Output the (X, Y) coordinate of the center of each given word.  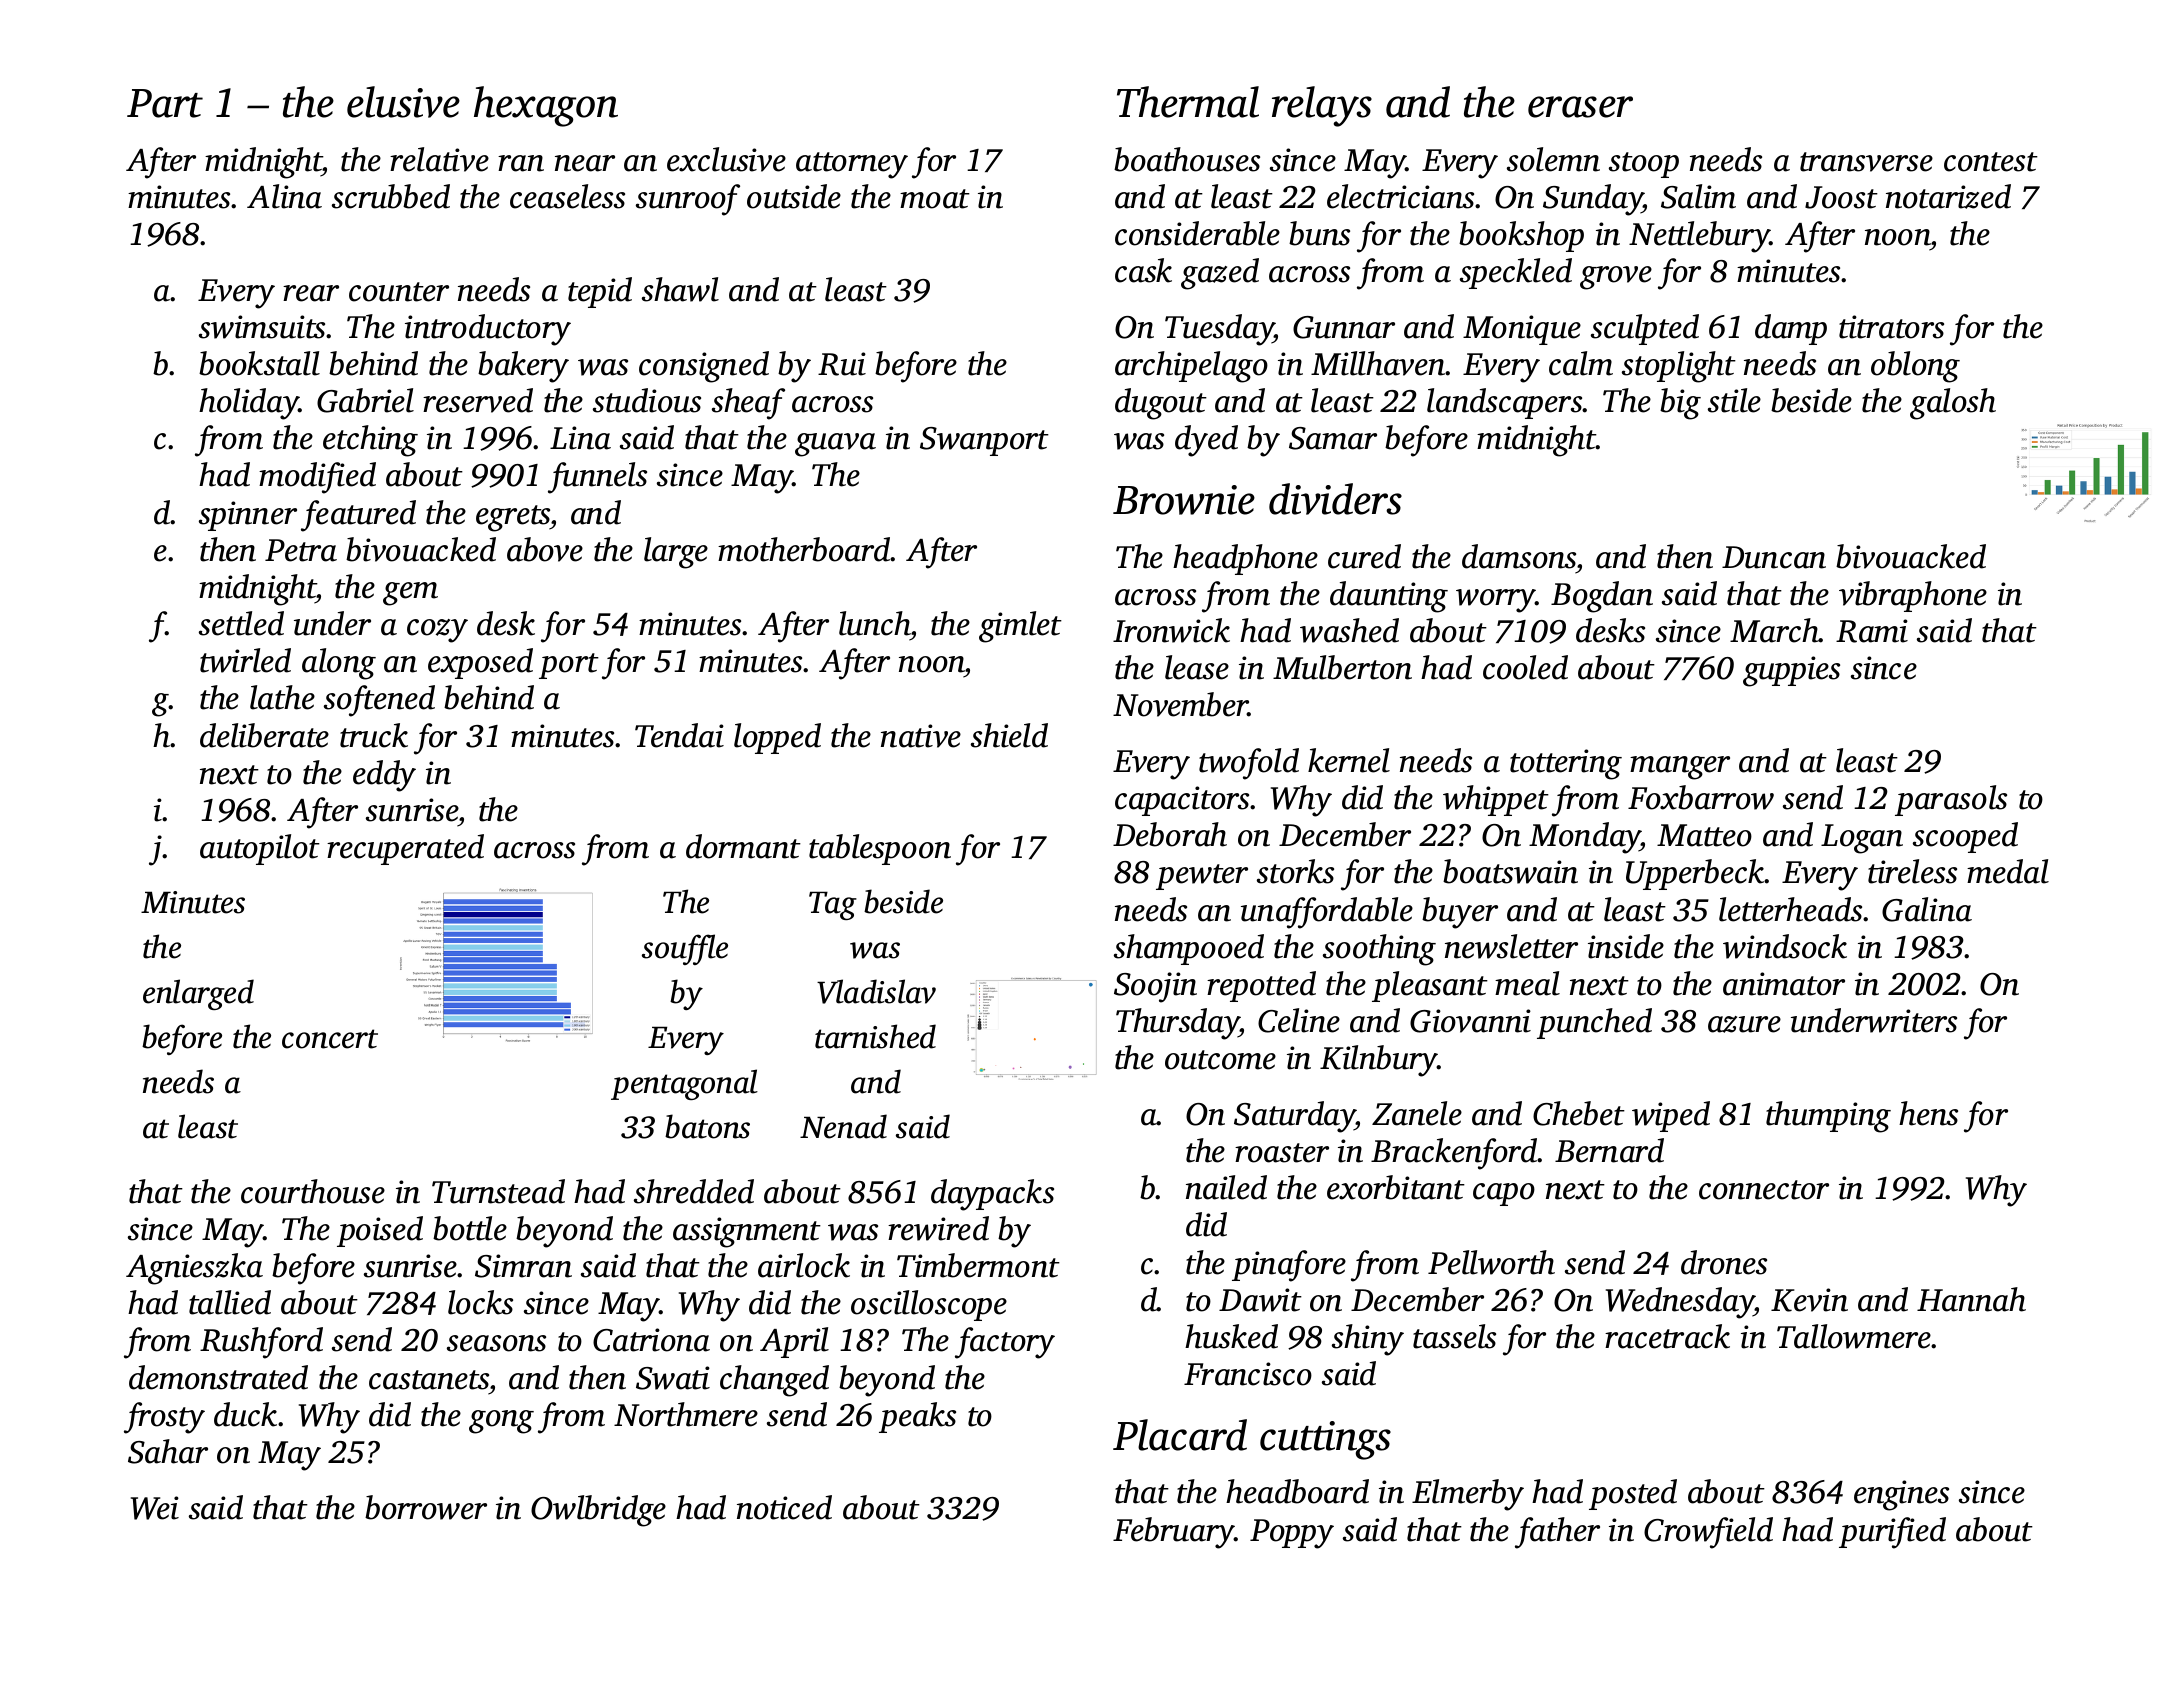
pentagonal (684, 1084)
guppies (1791, 671)
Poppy (1292, 1534)
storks (1295, 871)
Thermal (1188, 102)
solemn (1553, 159)
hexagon (546, 106)
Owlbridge (598, 1511)
